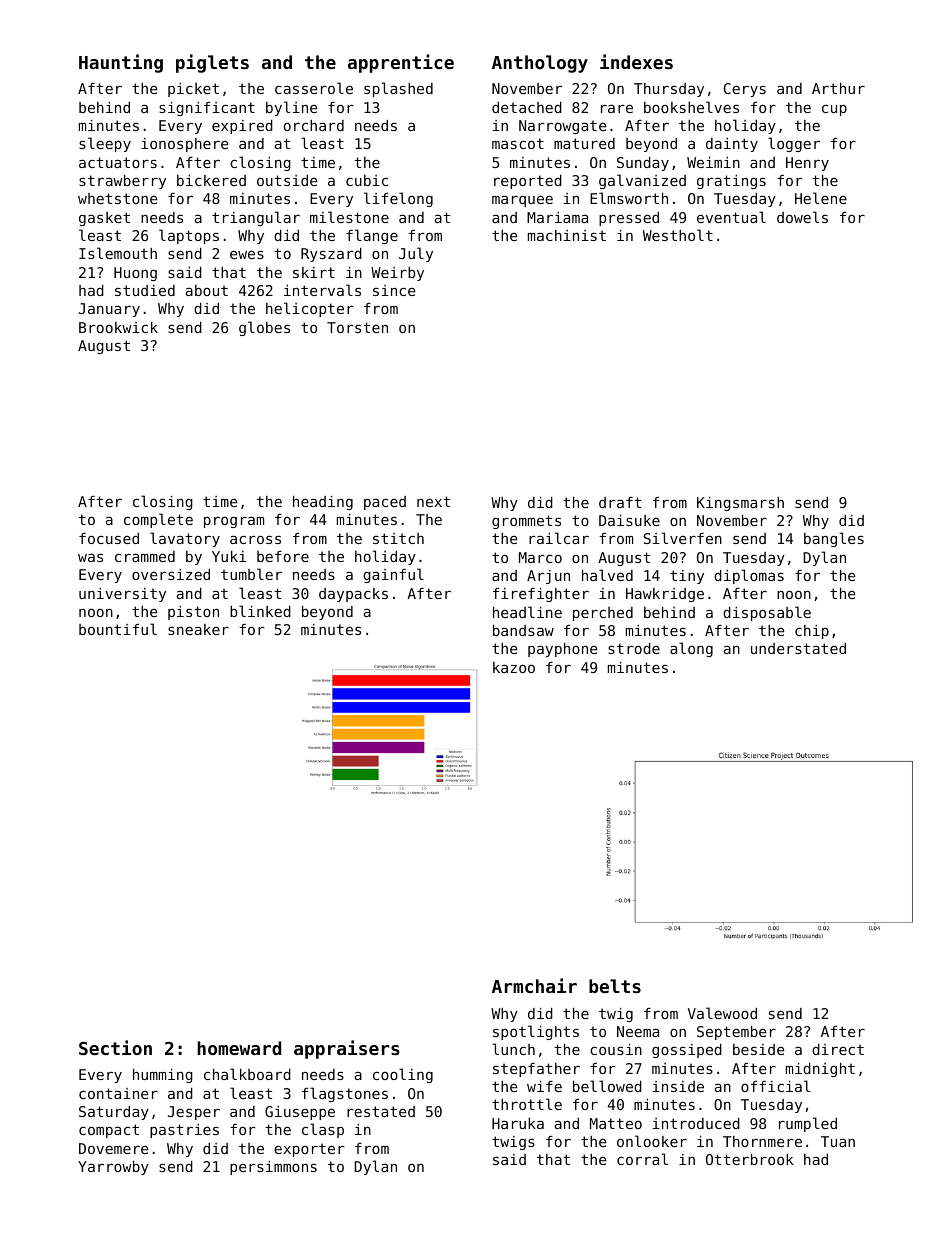 Image resolution: width=952 pixels, height=1233 pixels. I want to click on Brookwick, so click(118, 327).
